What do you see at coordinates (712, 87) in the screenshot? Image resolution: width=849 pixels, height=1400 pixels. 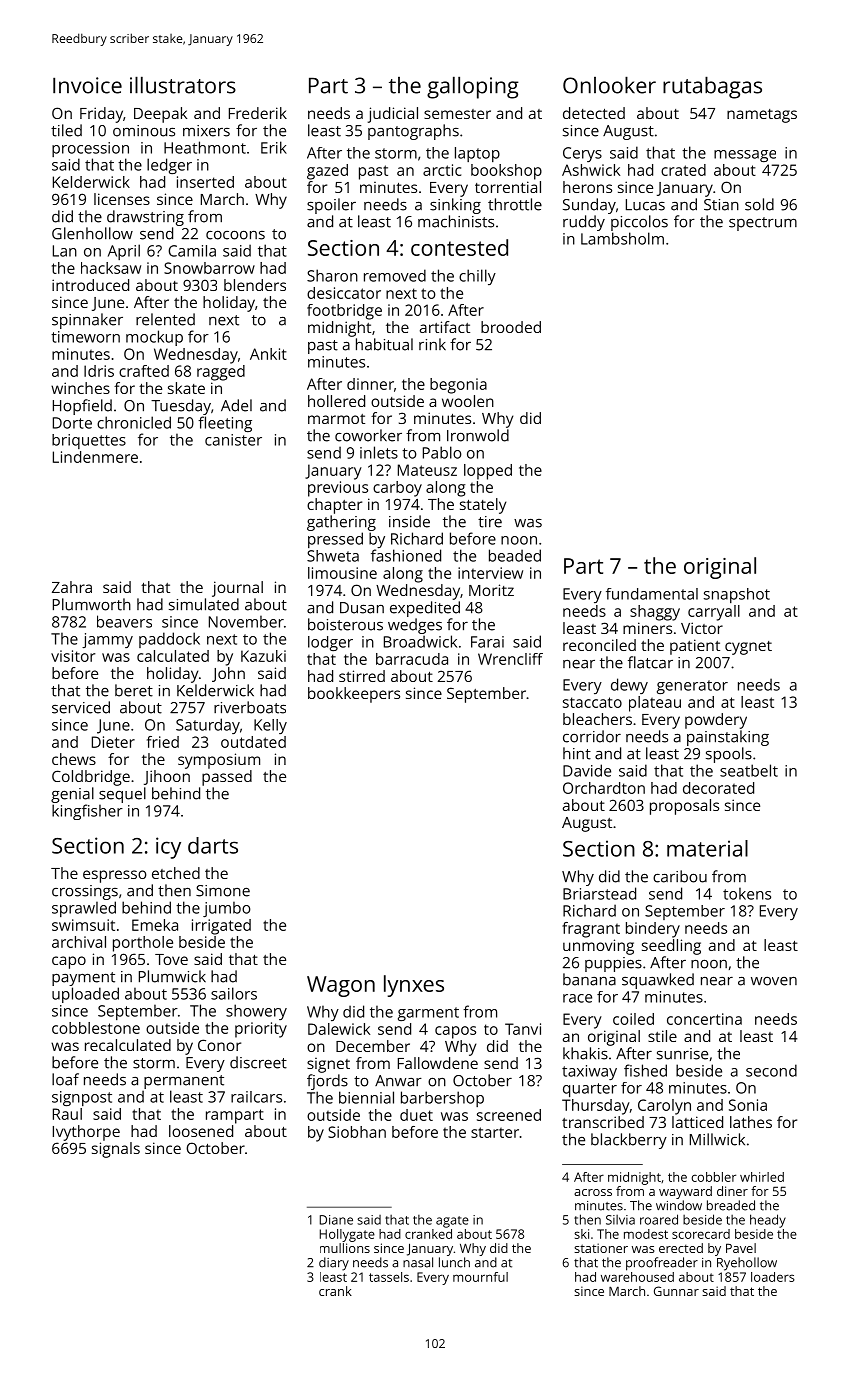 I see `rutabagas` at bounding box center [712, 87].
